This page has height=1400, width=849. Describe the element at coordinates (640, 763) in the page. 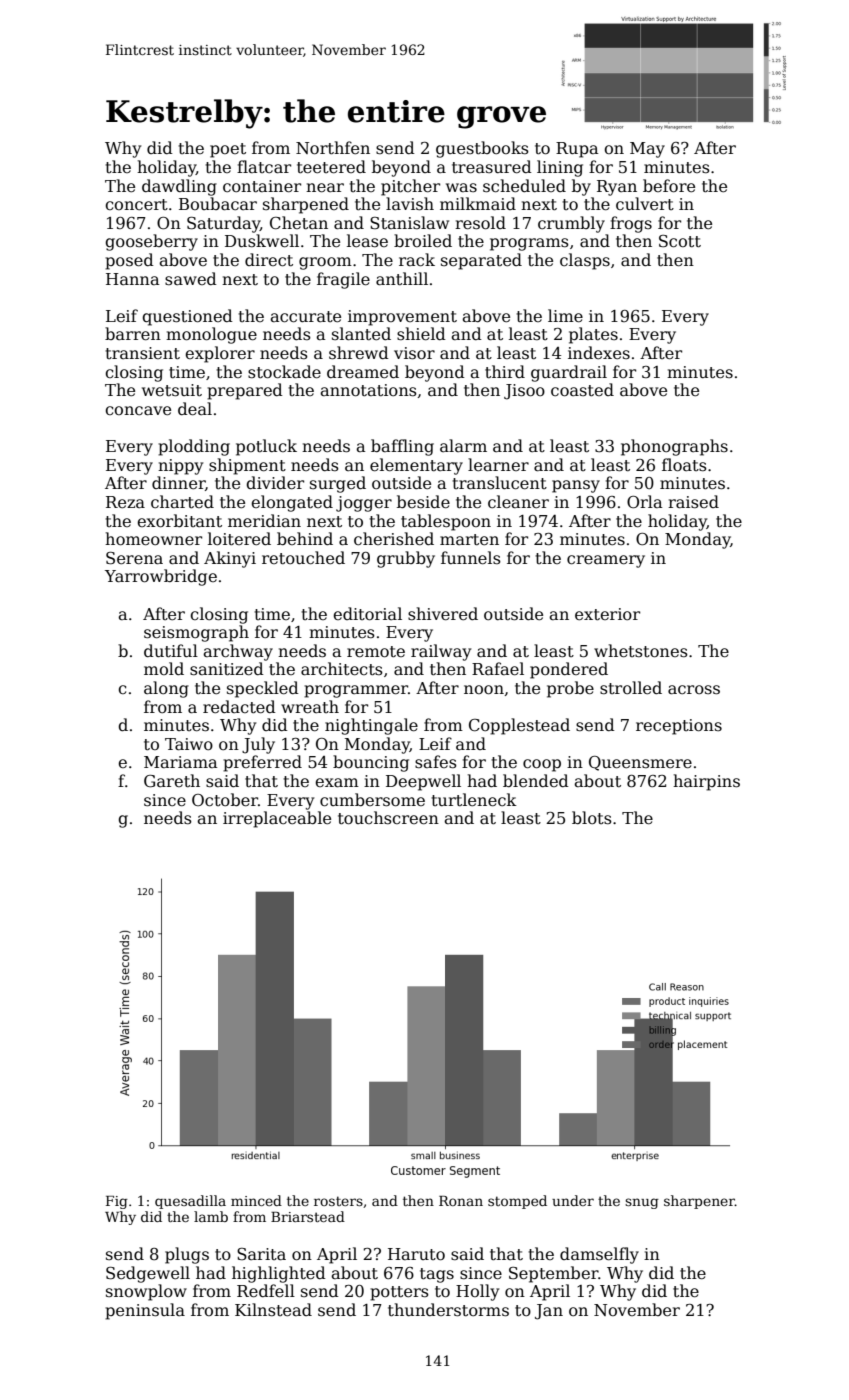

I see `Queensmere` at that location.
